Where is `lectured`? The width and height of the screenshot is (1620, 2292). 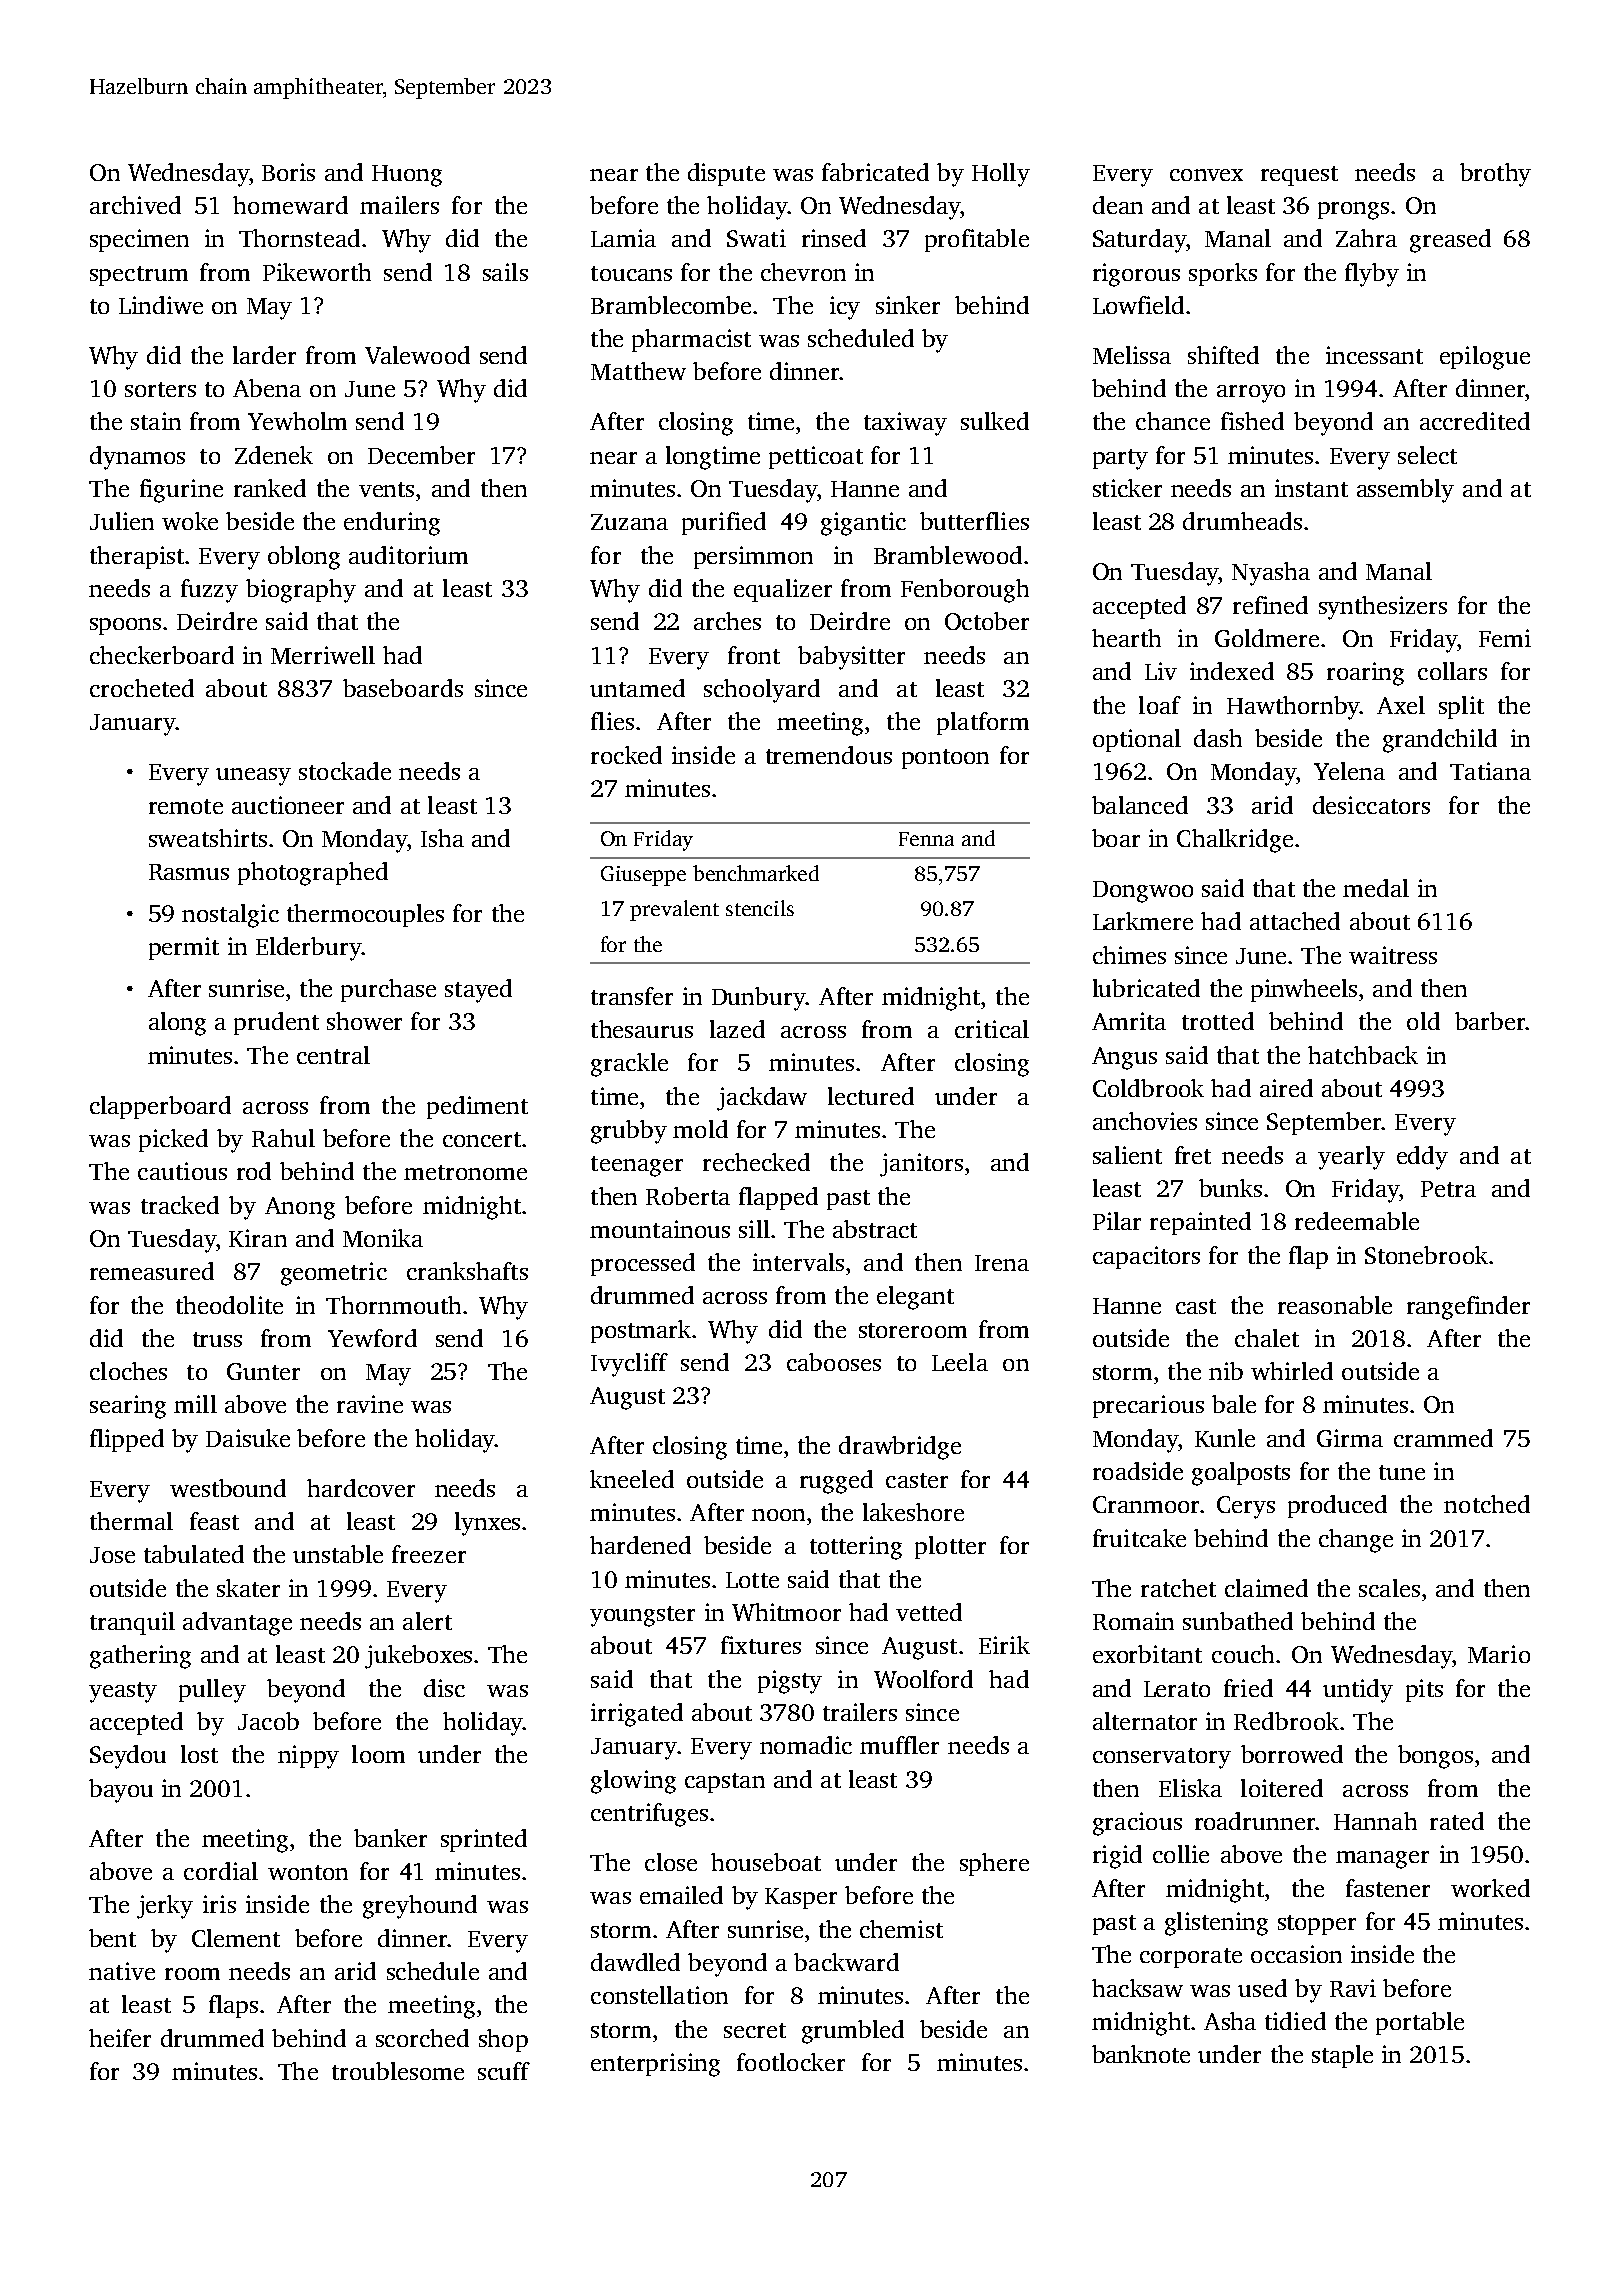
lectured is located at coordinates (871, 1096).
